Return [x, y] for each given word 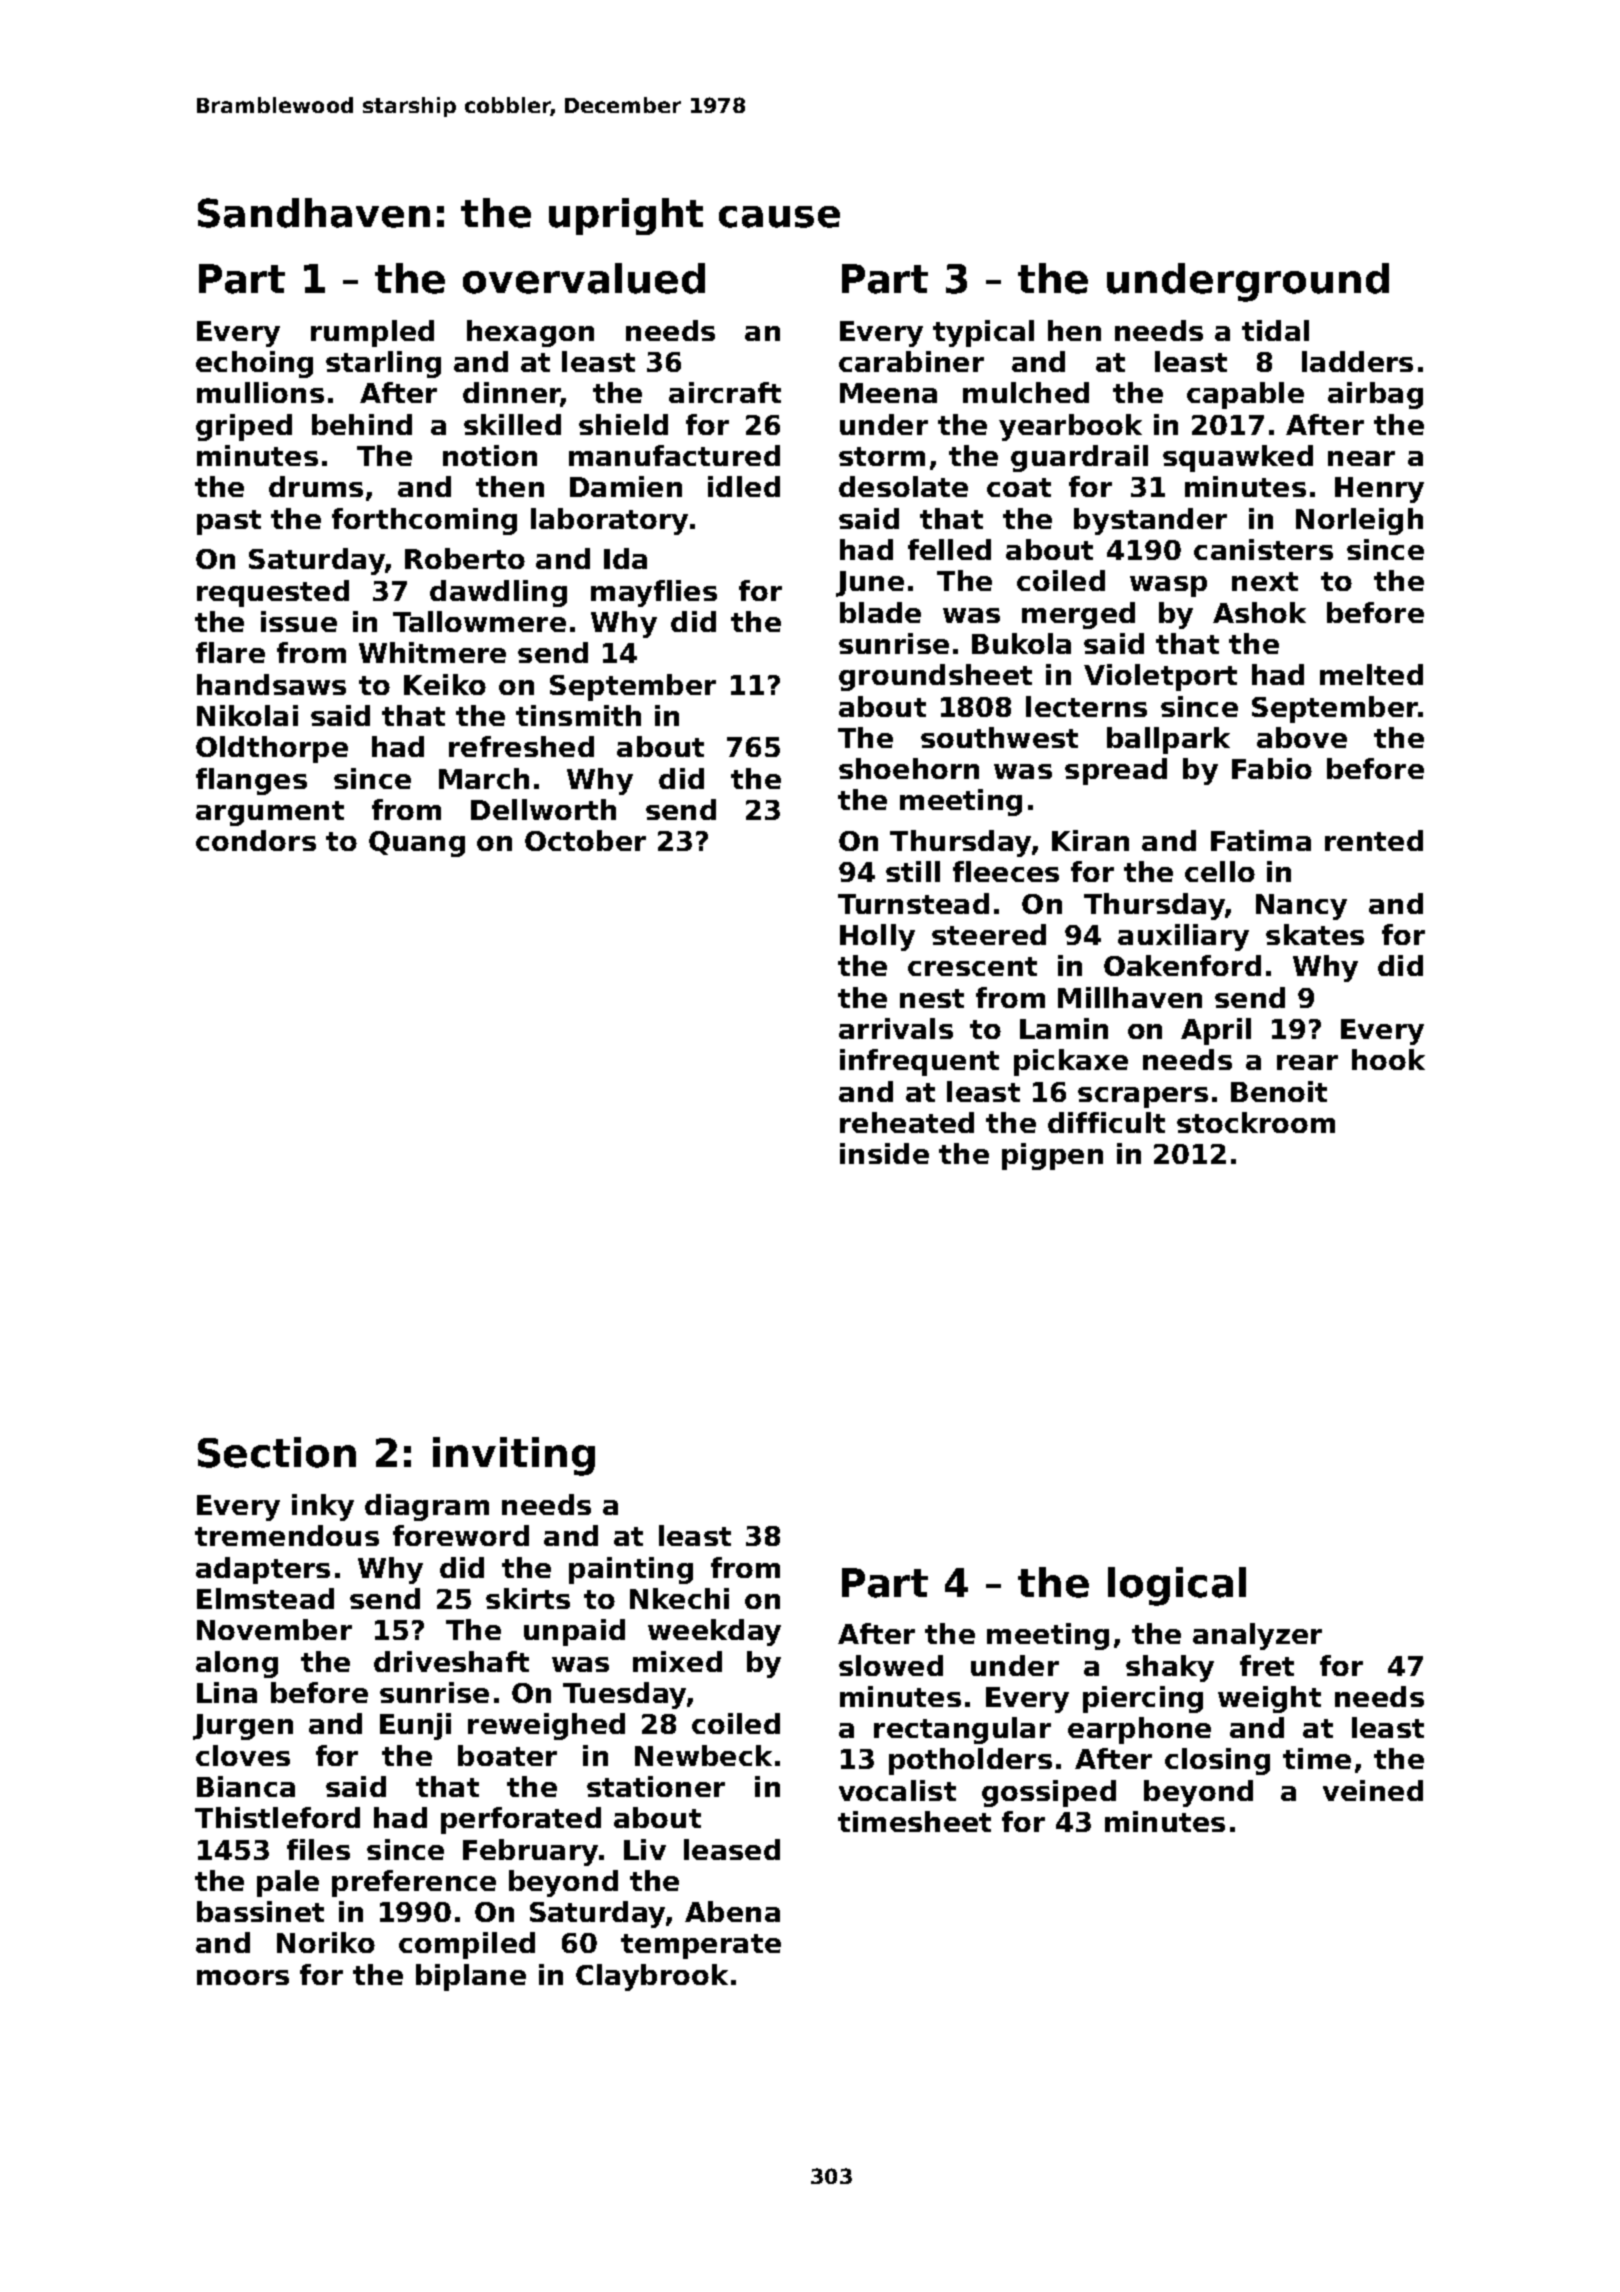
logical [1177, 1586]
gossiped [1049, 1793]
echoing [254, 364]
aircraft [725, 392]
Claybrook [652, 1977]
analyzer [1257, 1636]
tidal [1275, 330]
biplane [471, 1977]
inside [884, 1153]
